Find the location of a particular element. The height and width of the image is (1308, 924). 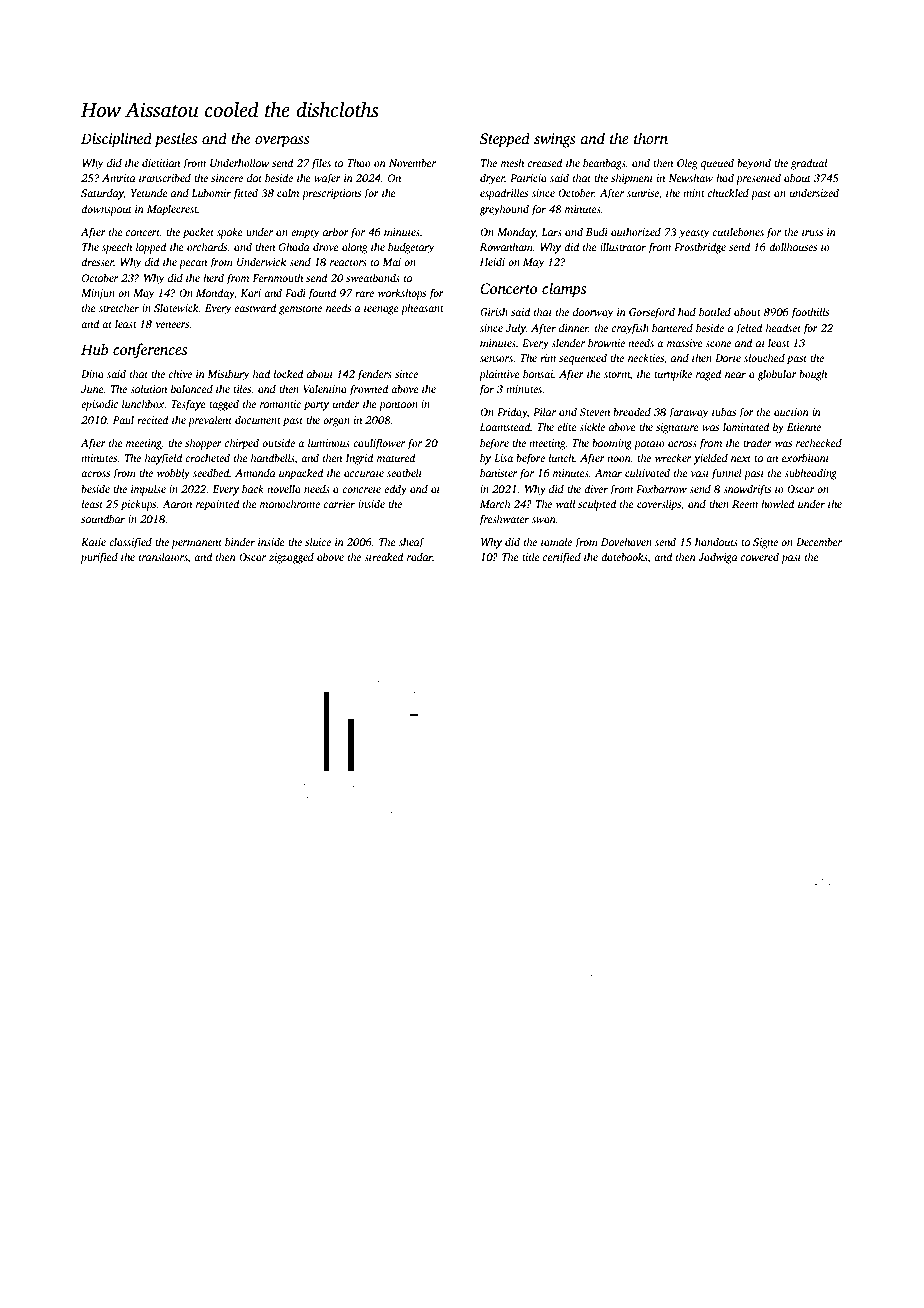

Frostbridge is located at coordinates (700, 248).
